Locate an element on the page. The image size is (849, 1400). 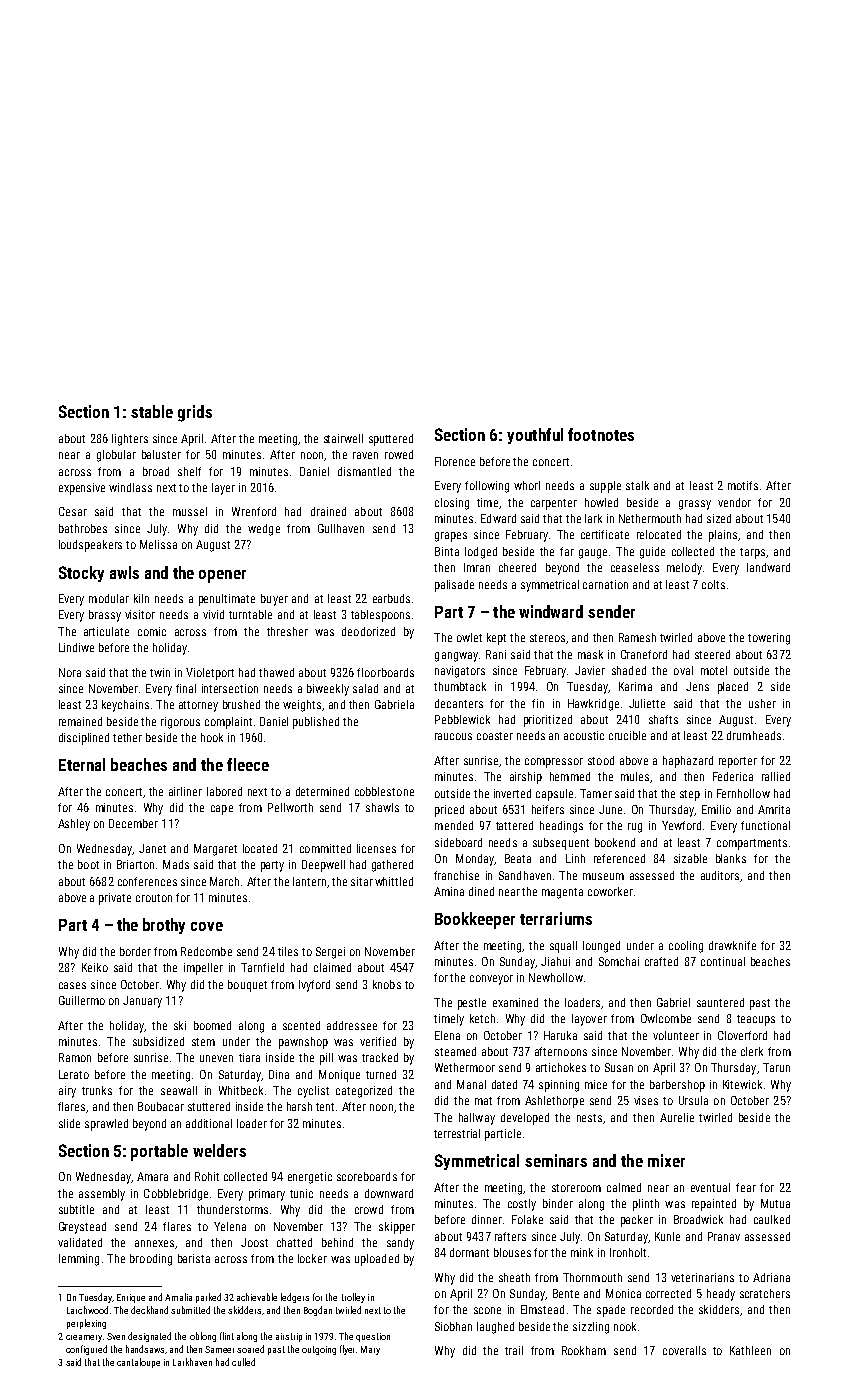
windlass is located at coordinates (130, 487).
